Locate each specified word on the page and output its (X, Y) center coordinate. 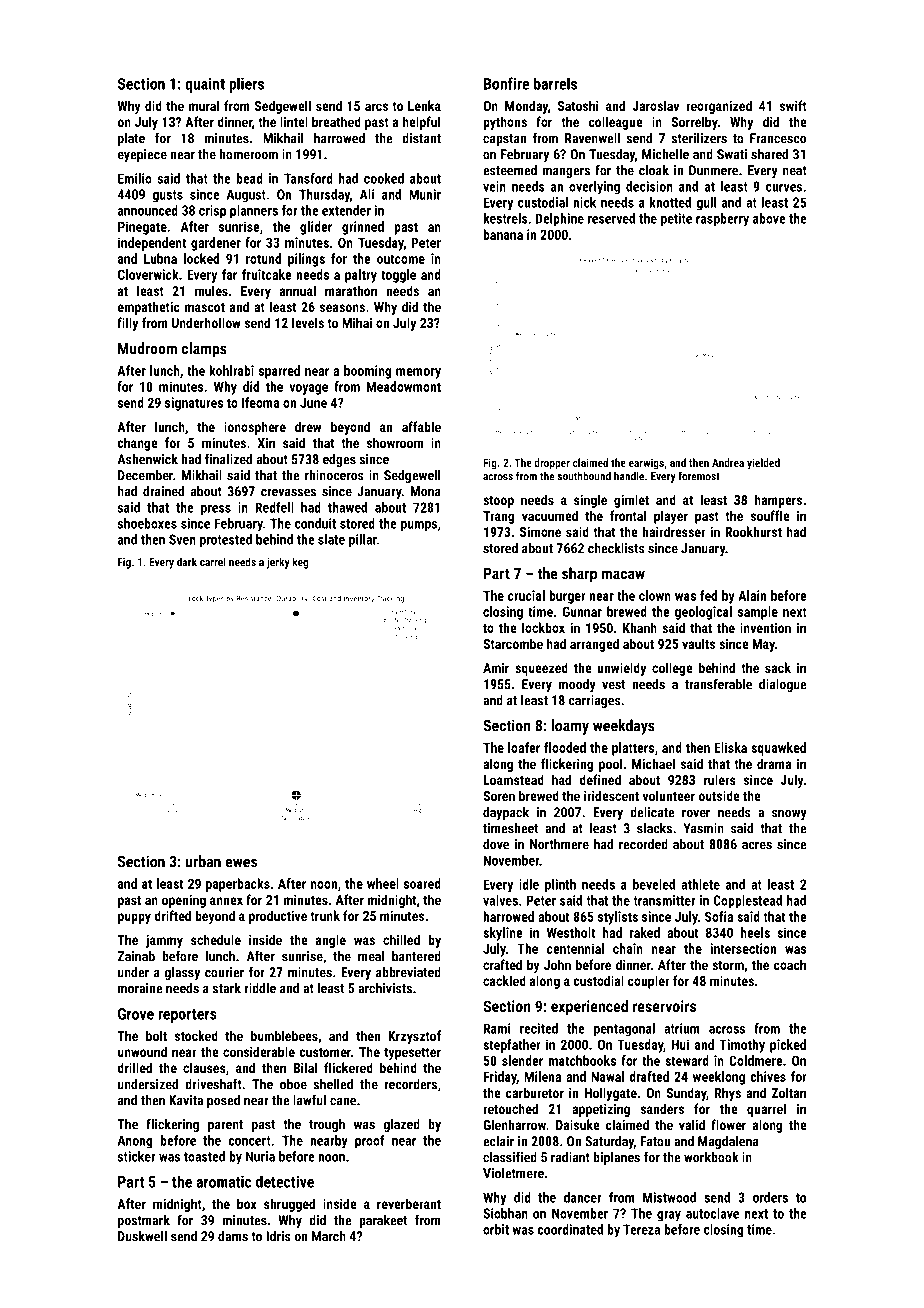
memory (418, 373)
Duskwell (142, 1236)
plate (131, 139)
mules (211, 290)
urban (203, 861)
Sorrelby (694, 123)
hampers (778, 501)
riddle (260, 988)
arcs (376, 107)
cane (343, 1101)
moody (577, 685)
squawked (778, 749)
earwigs (646, 464)
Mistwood (669, 1197)
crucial (526, 595)
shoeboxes (147, 523)
